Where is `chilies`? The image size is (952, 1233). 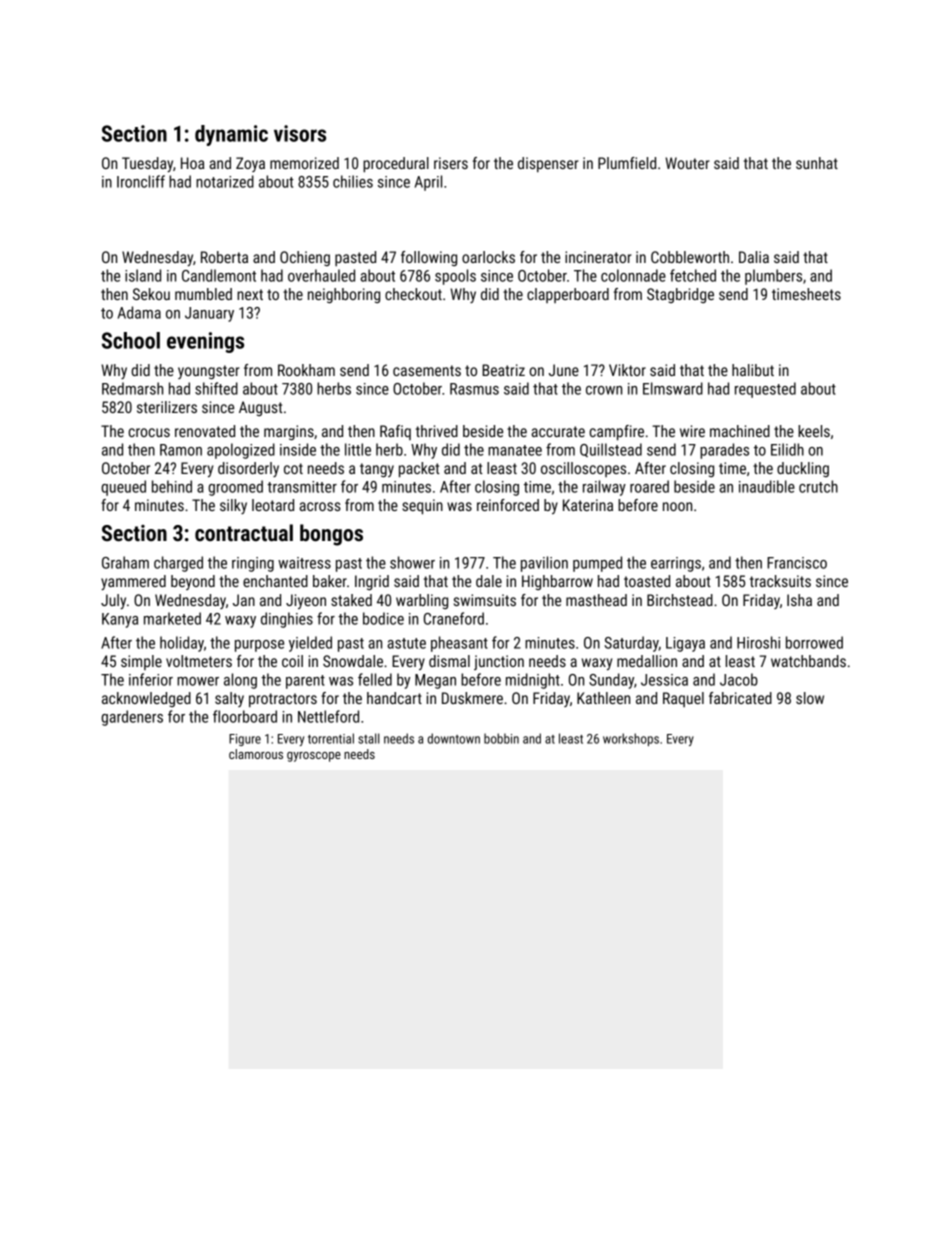
chilies is located at coordinates (353, 181).
